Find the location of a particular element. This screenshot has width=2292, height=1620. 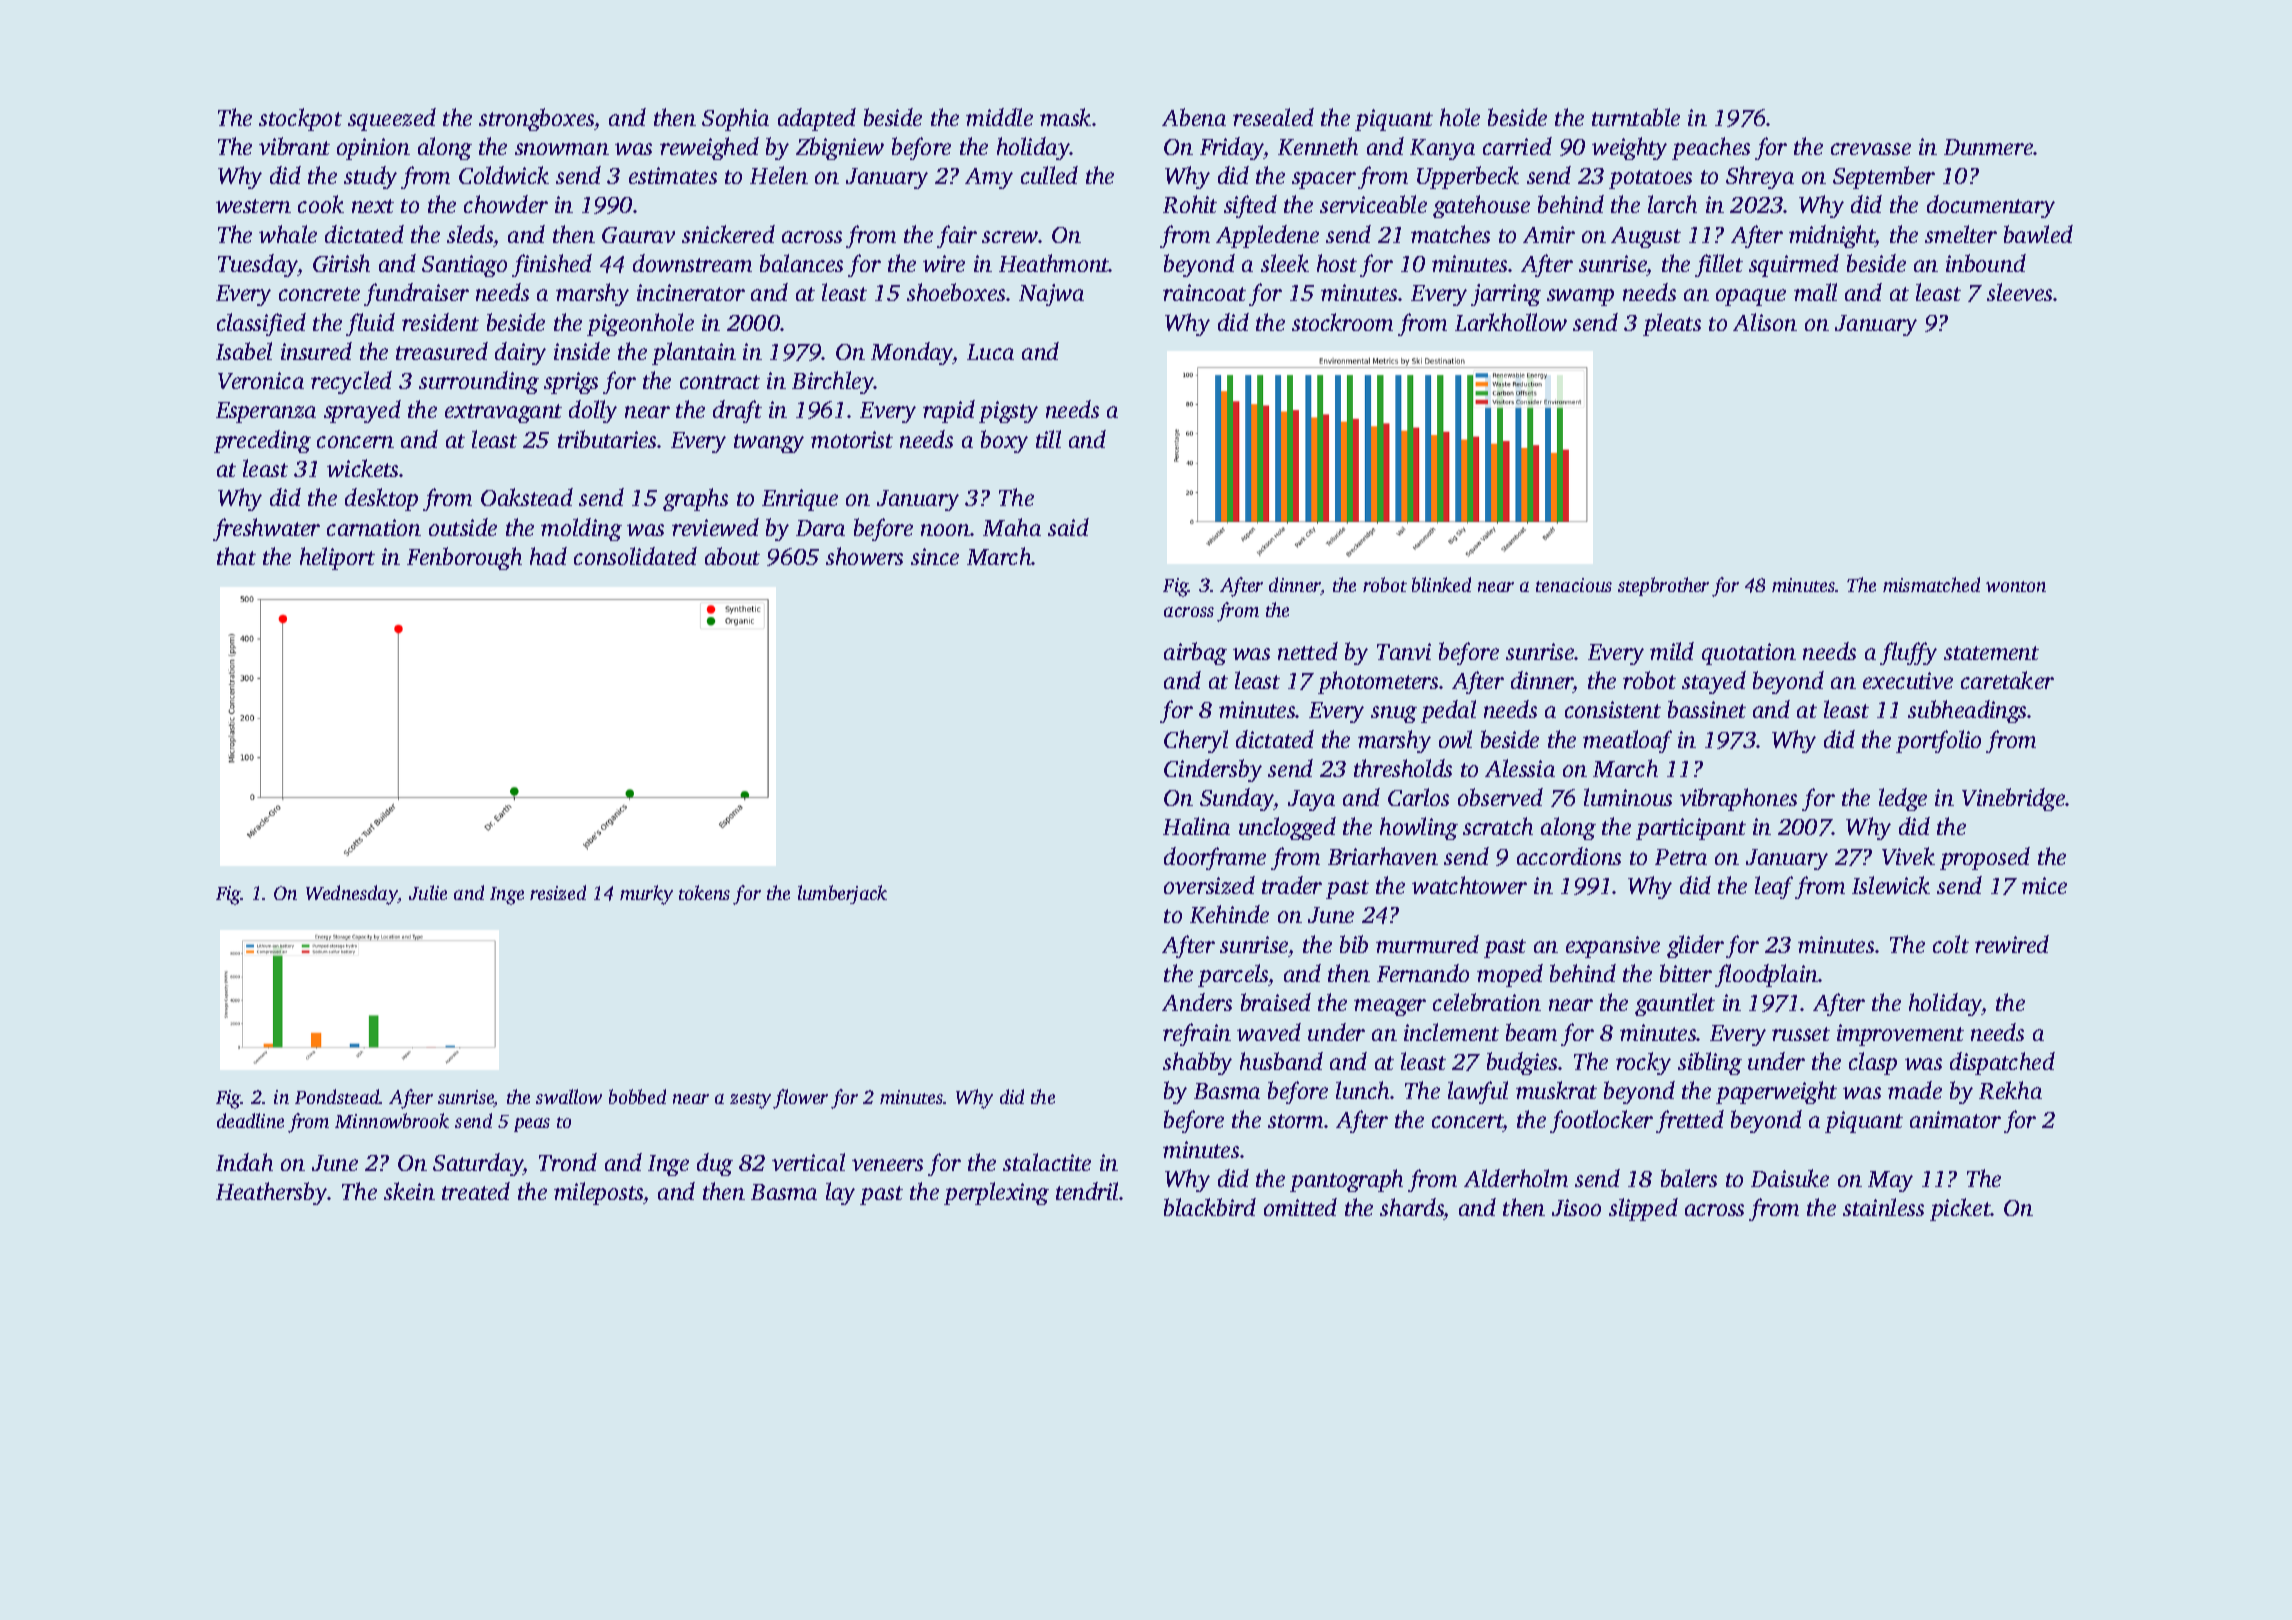

lumberjack is located at coordinates (842, 894).
